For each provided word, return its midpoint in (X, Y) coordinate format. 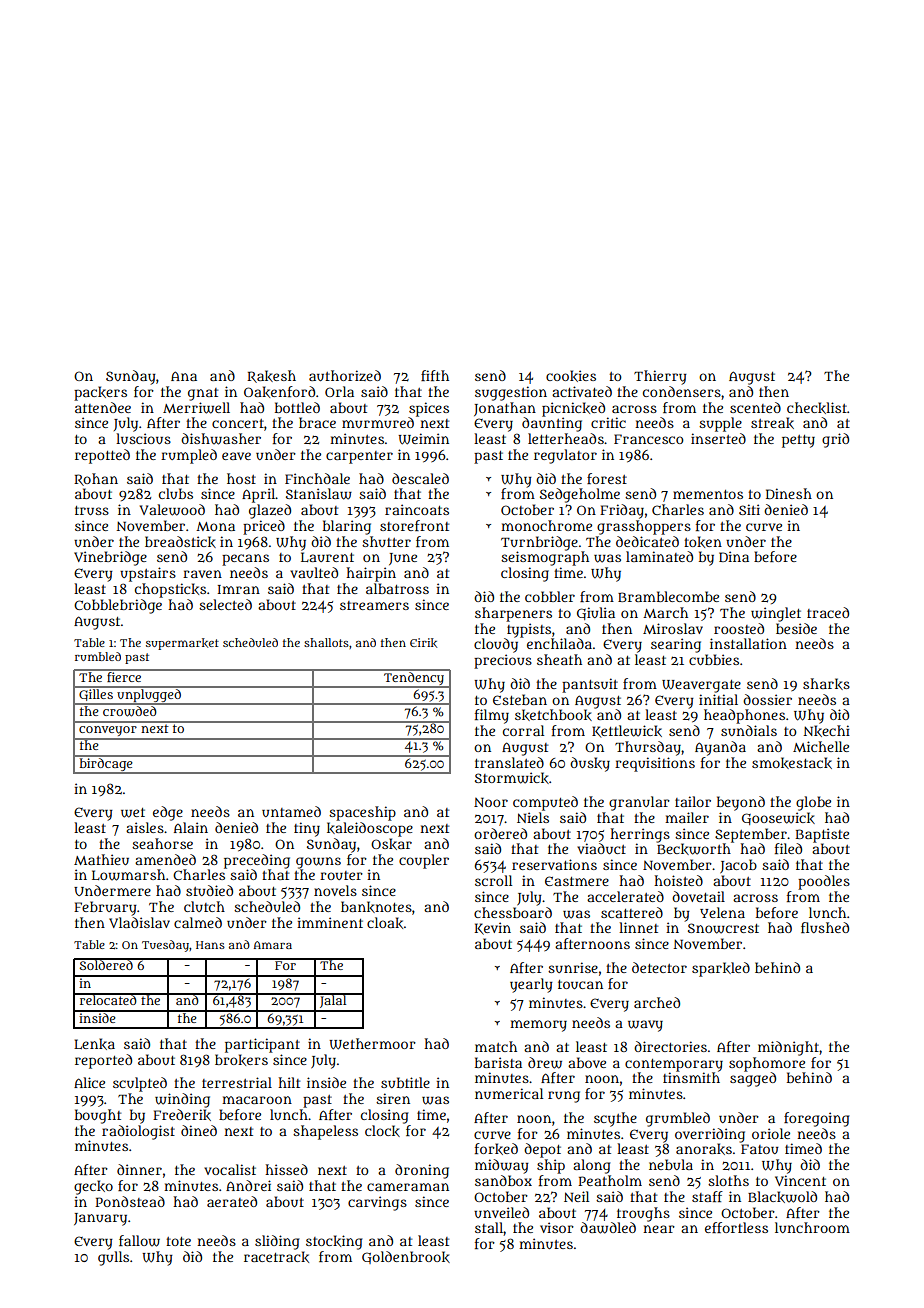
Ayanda (720, 748)
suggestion (511, 393)
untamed (291, 811)
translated (509, 762)
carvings (377, 1203)
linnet (638, 927)
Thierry (660, 377)
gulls (113, 1258)
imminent (330, 922)
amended (165, 859)
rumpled (189, 456)
